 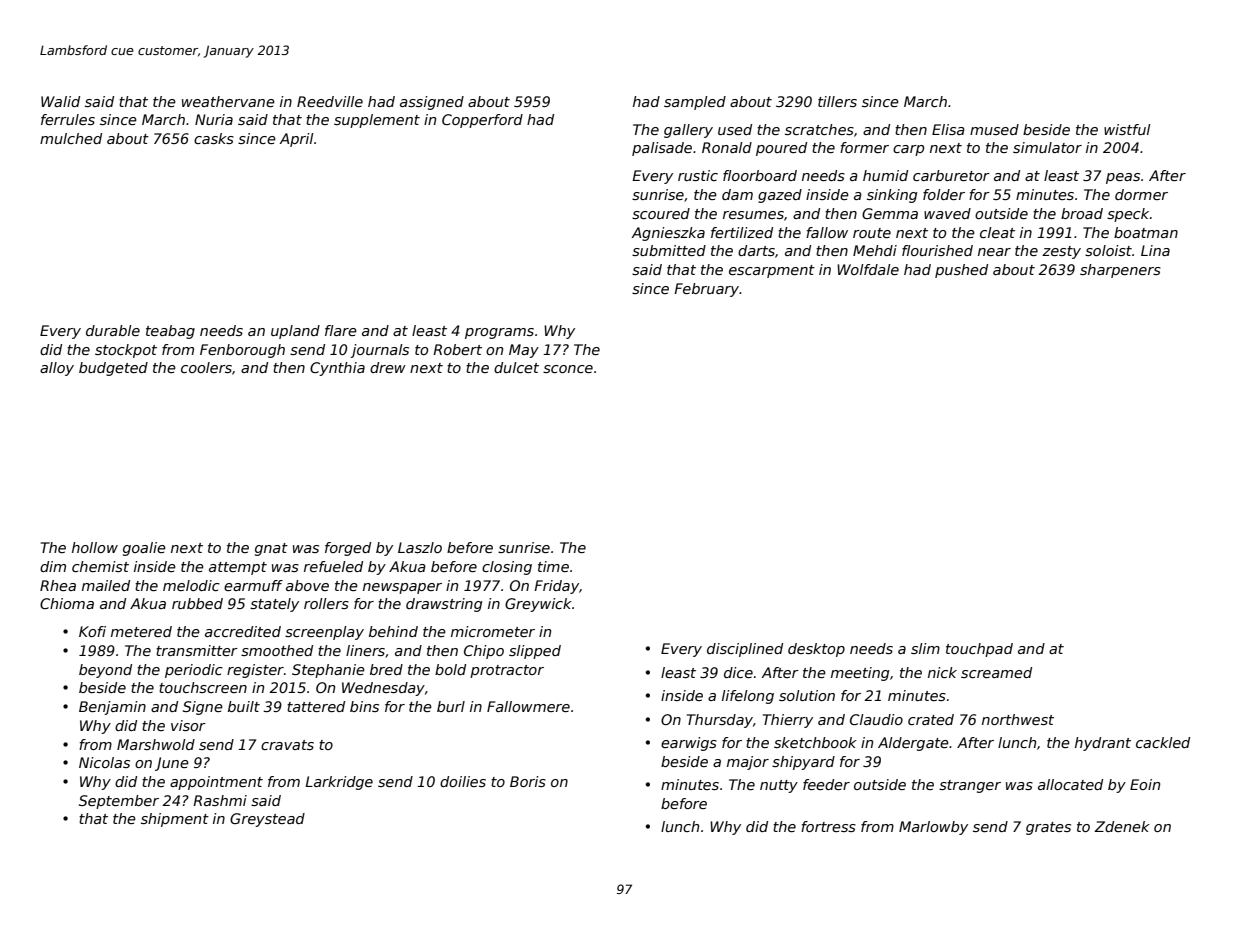 I want to click on wistful, so click(x=1127, y=129).
